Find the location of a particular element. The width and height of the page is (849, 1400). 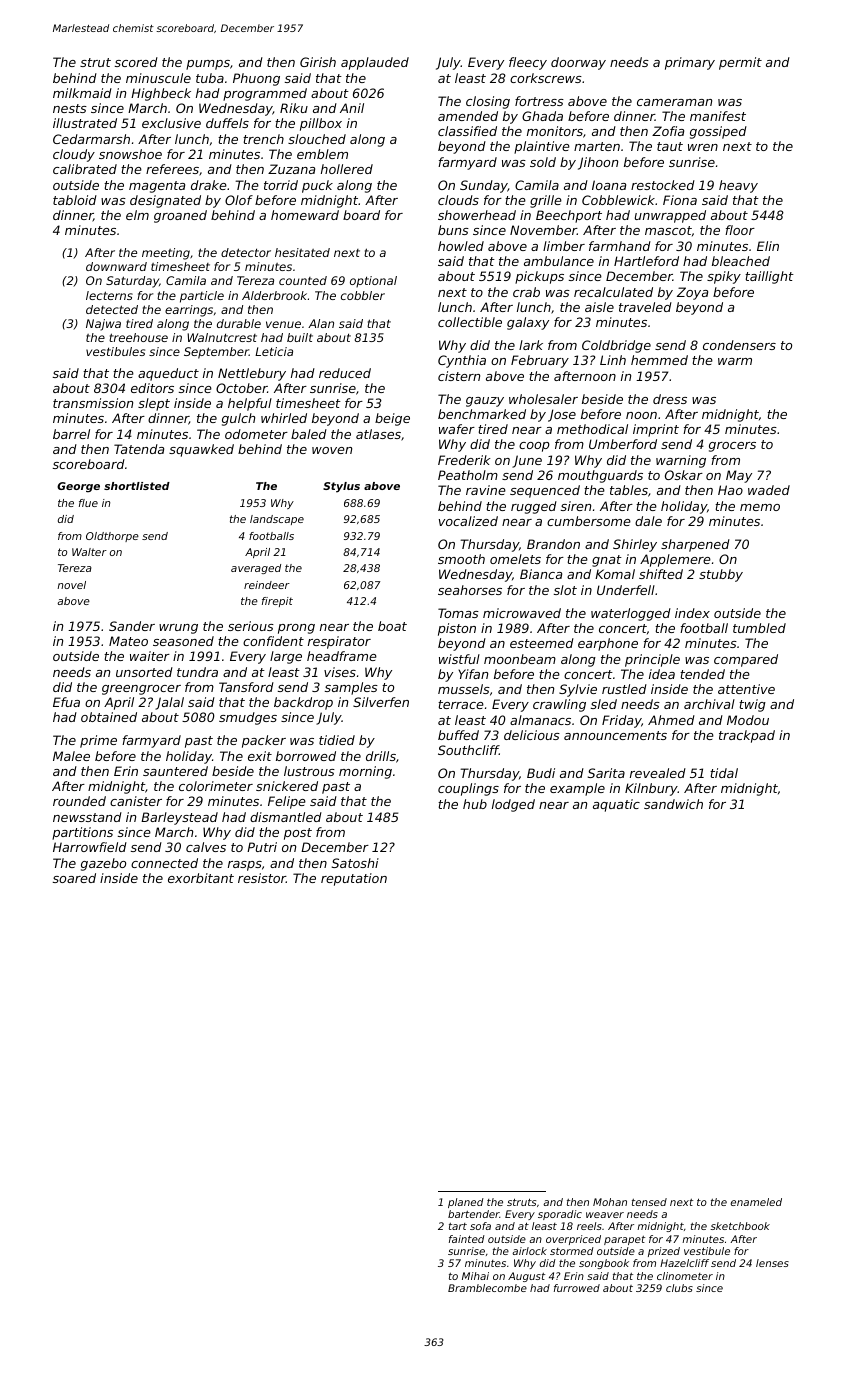

lenses is located at coordinates (772, 1263).
